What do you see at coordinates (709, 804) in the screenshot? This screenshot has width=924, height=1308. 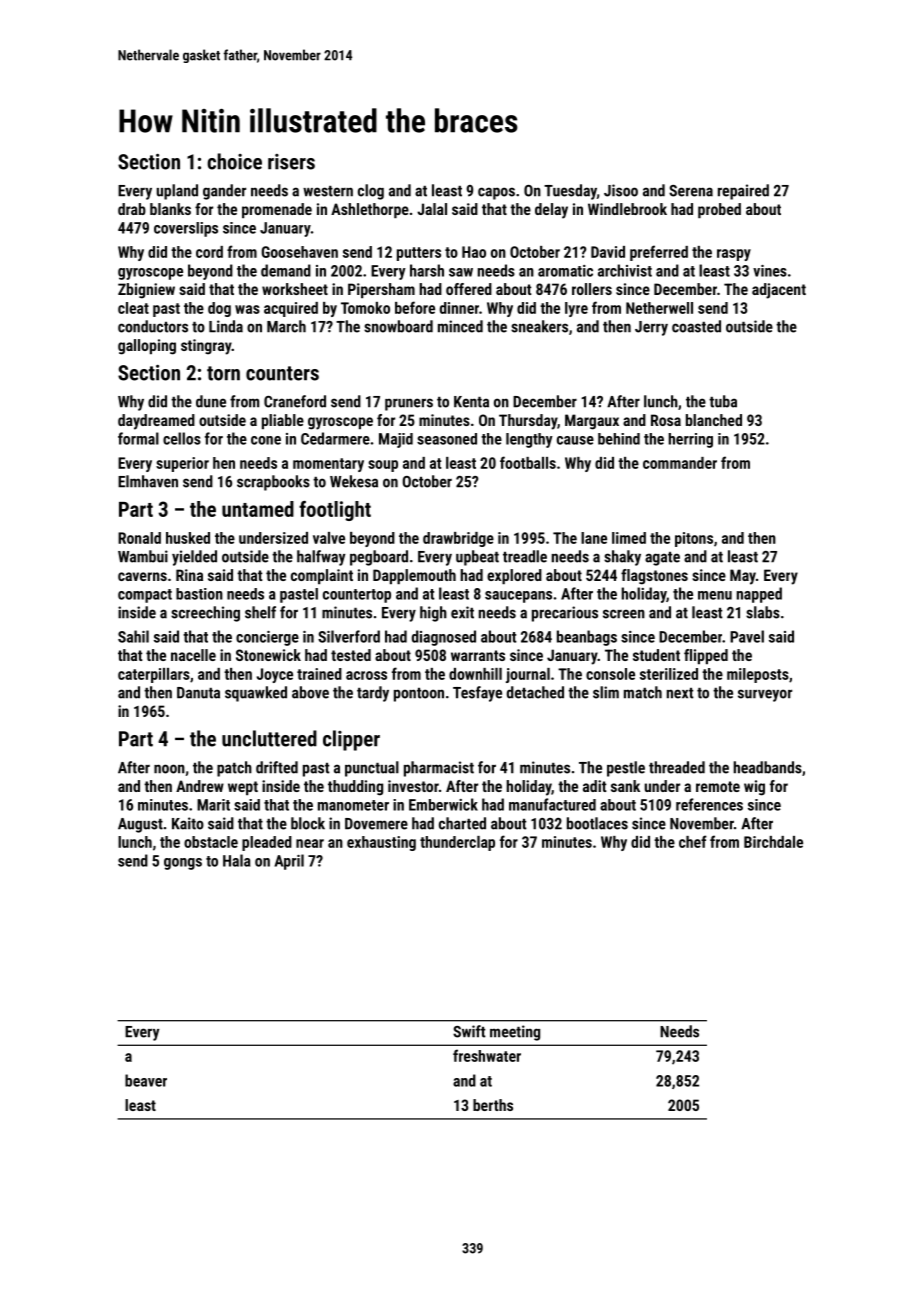 I see `references` at bounding box center [709, 804].
